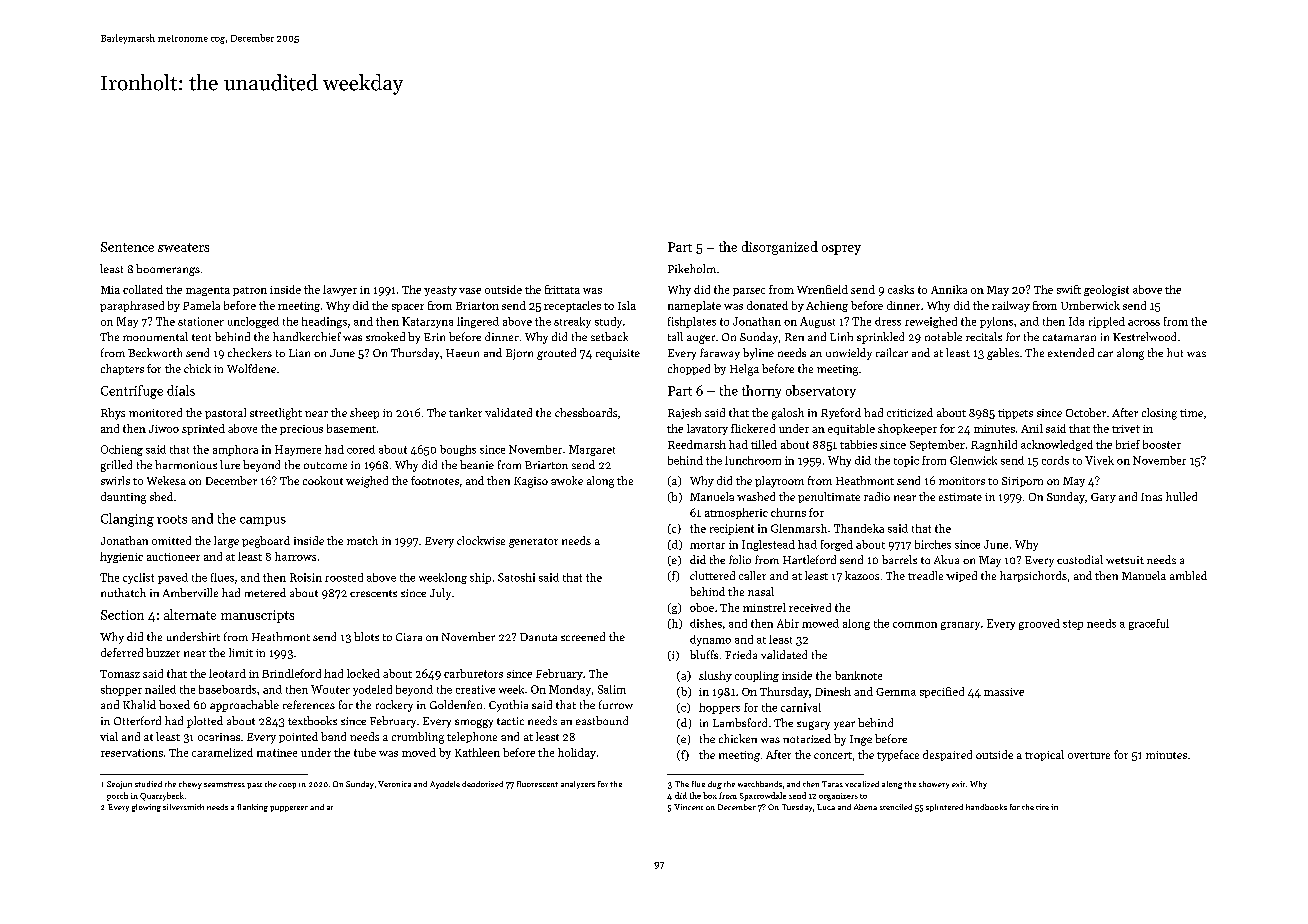 Image resolution: width=1308 pixels, height=924 pixels. What do you see at coordinates (697, 444) in the screenshot?
I see `Reedmarsh` at bounding box center [697, 444].
